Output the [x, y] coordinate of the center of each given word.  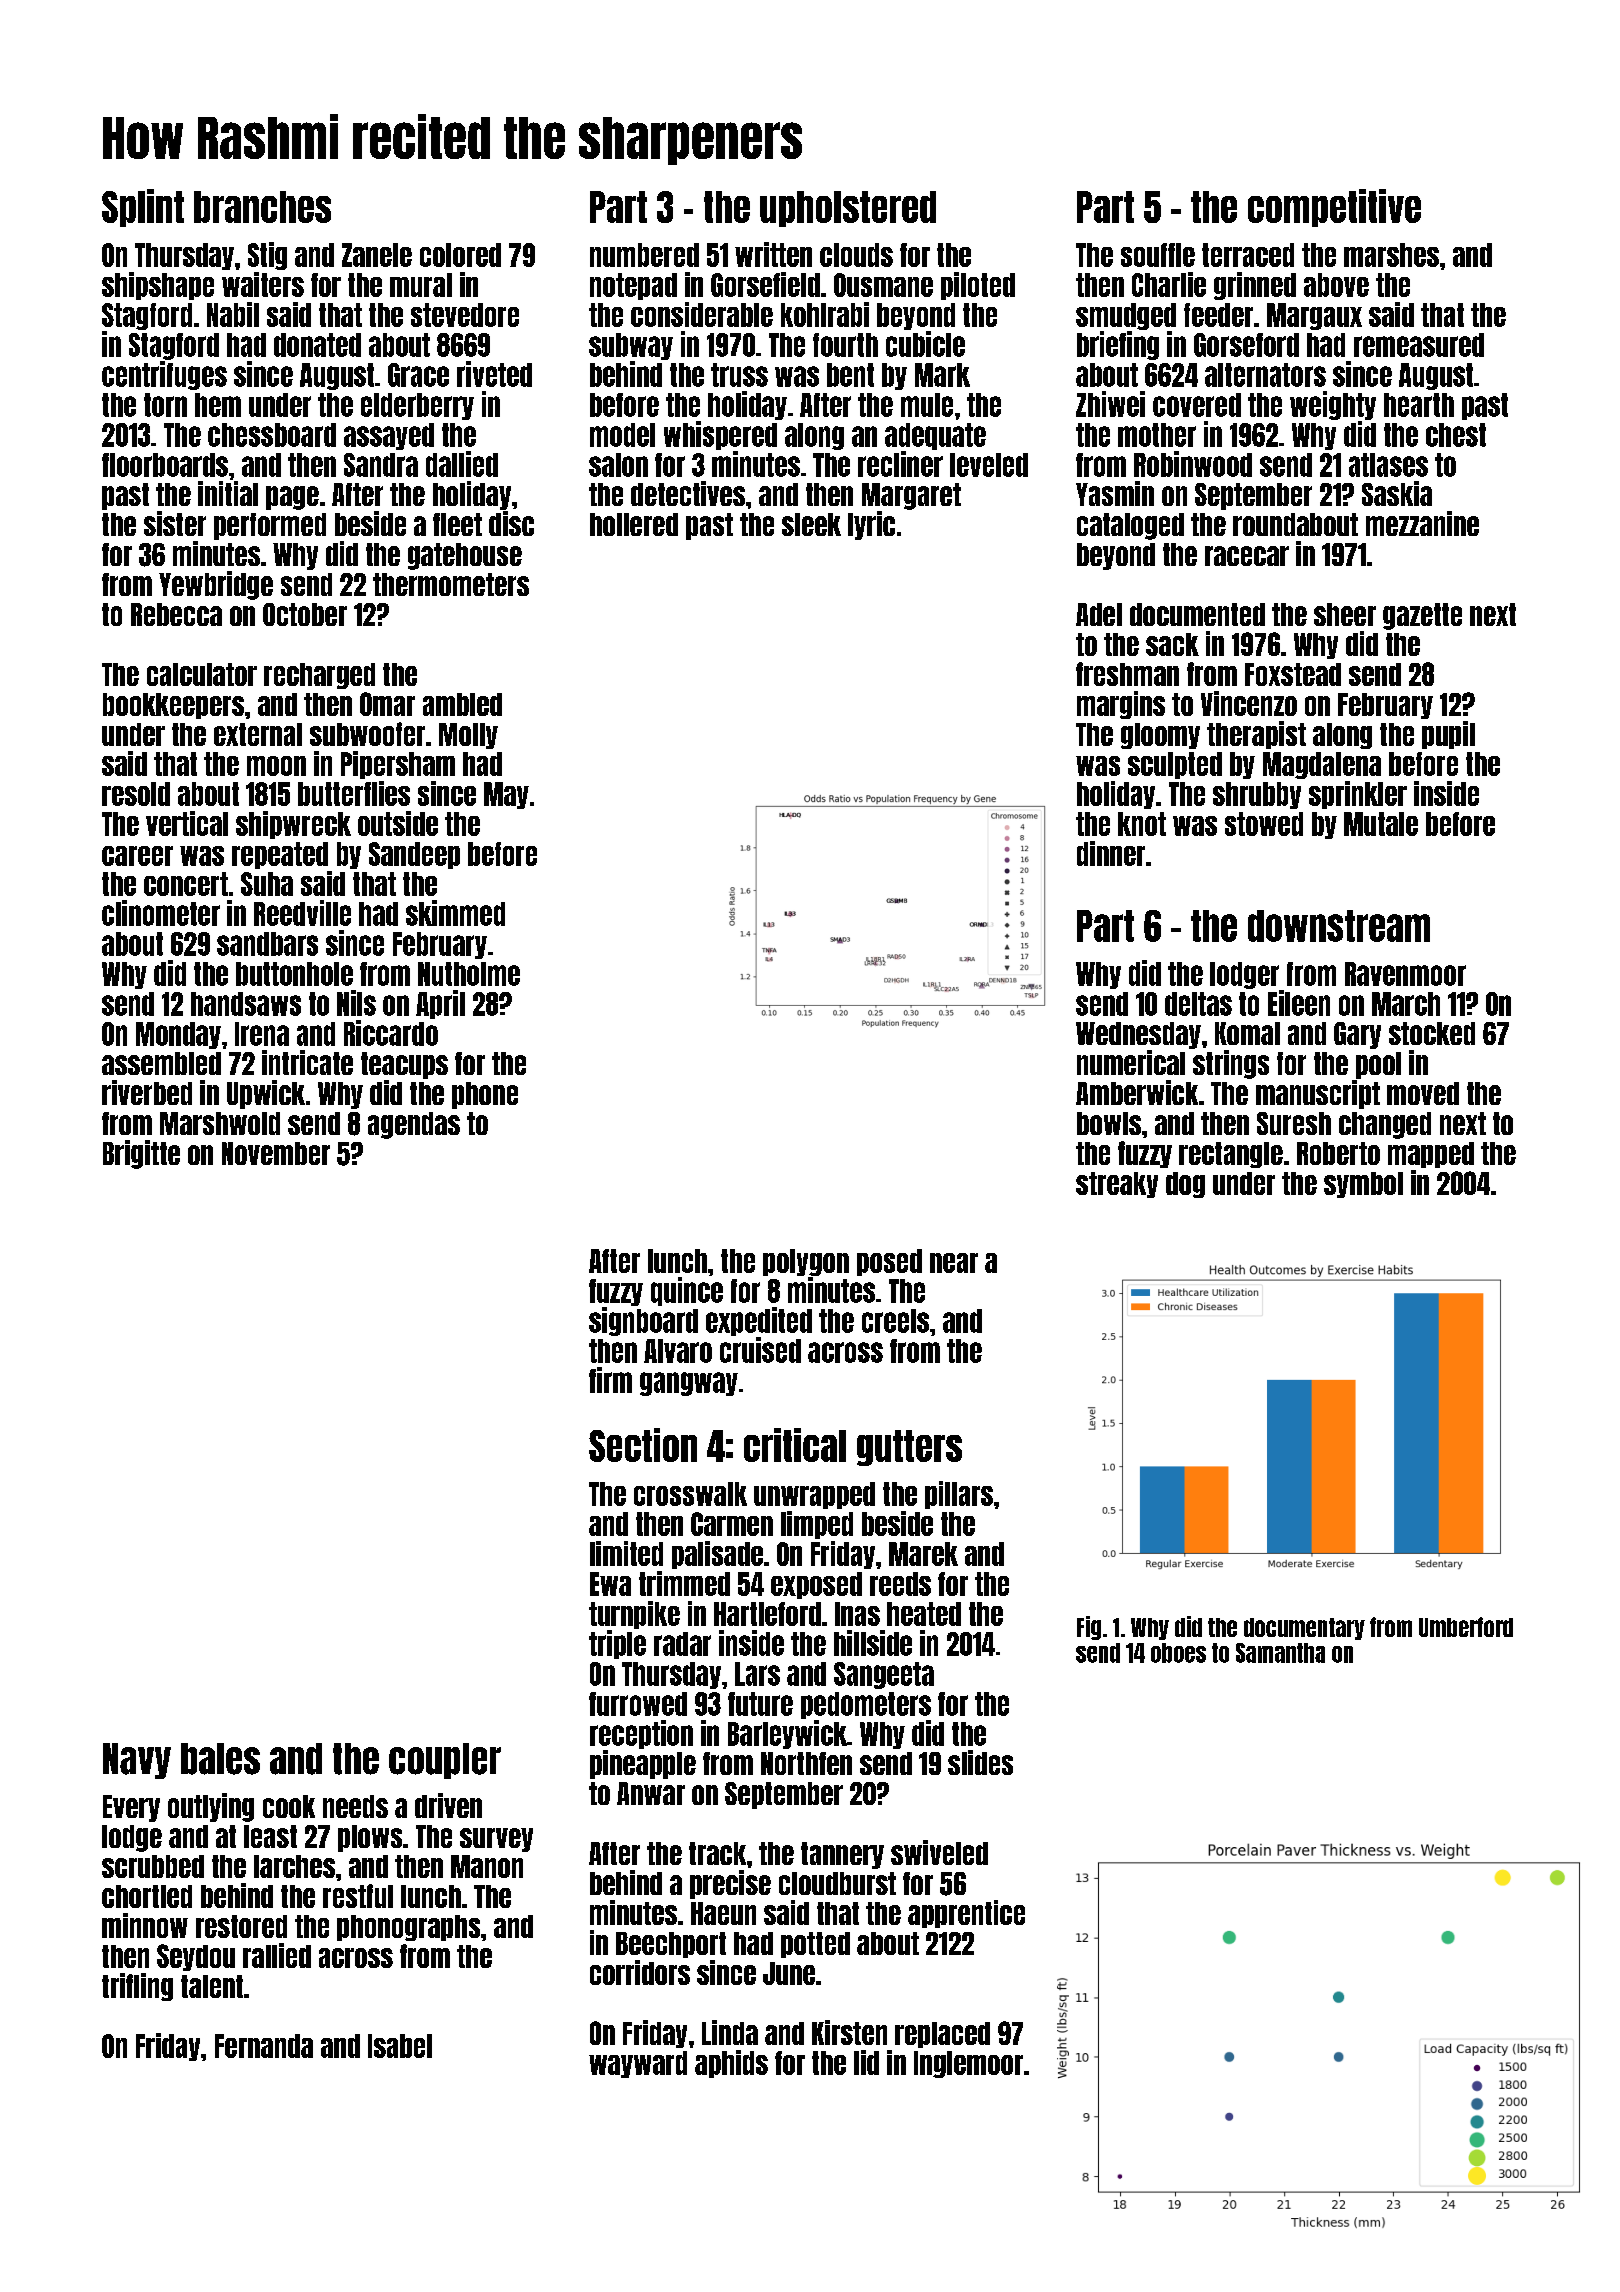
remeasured [1419, 345]
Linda [730, 2032]
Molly [468, 736]
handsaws [246, 1004]
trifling [137, 1987]
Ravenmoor [1405, 974]
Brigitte [141, 1154]
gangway [689, 1384]
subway [631, 346]
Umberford [1466, 1627]
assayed [389, 436]
